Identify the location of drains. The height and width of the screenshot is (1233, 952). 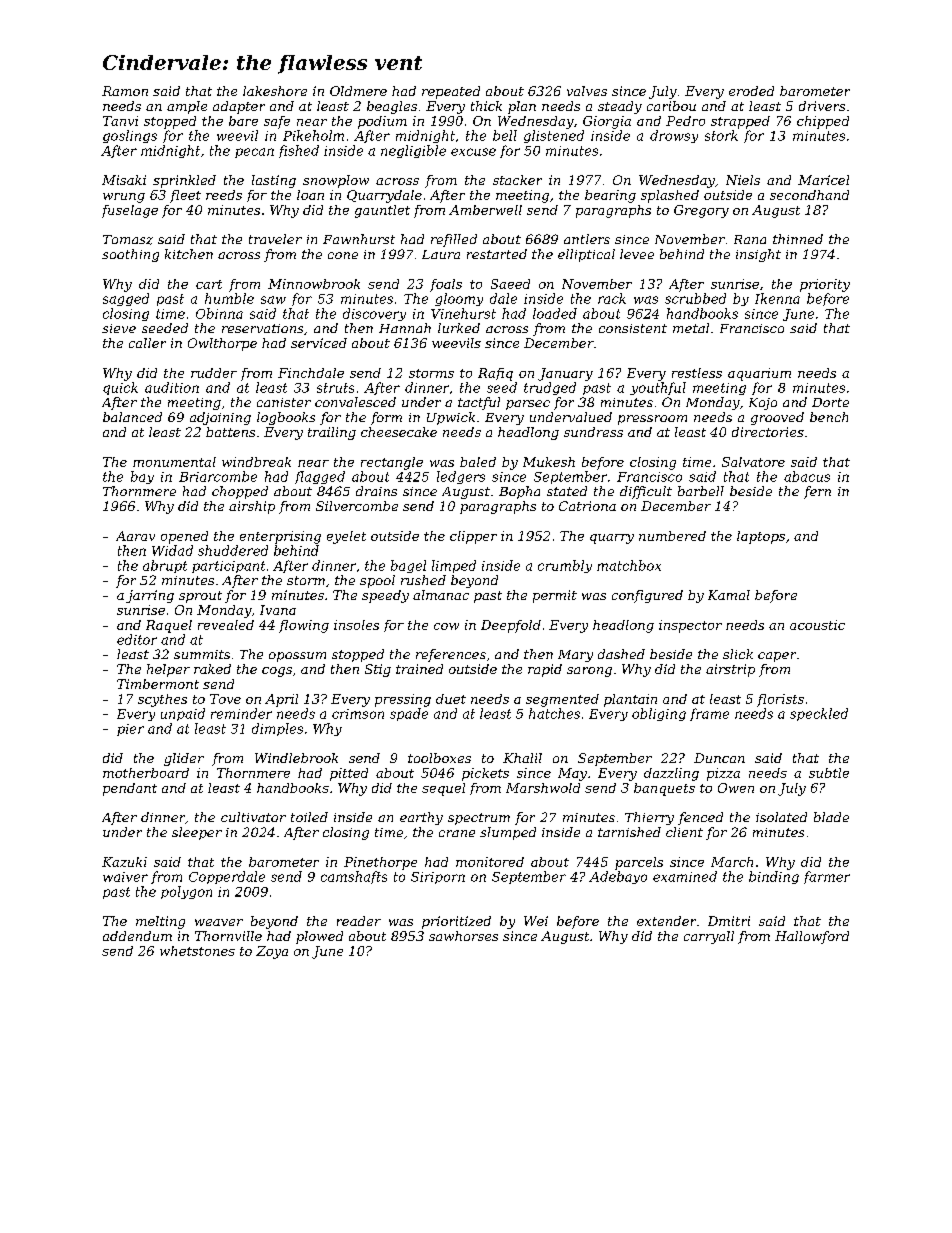
(376, 491).
